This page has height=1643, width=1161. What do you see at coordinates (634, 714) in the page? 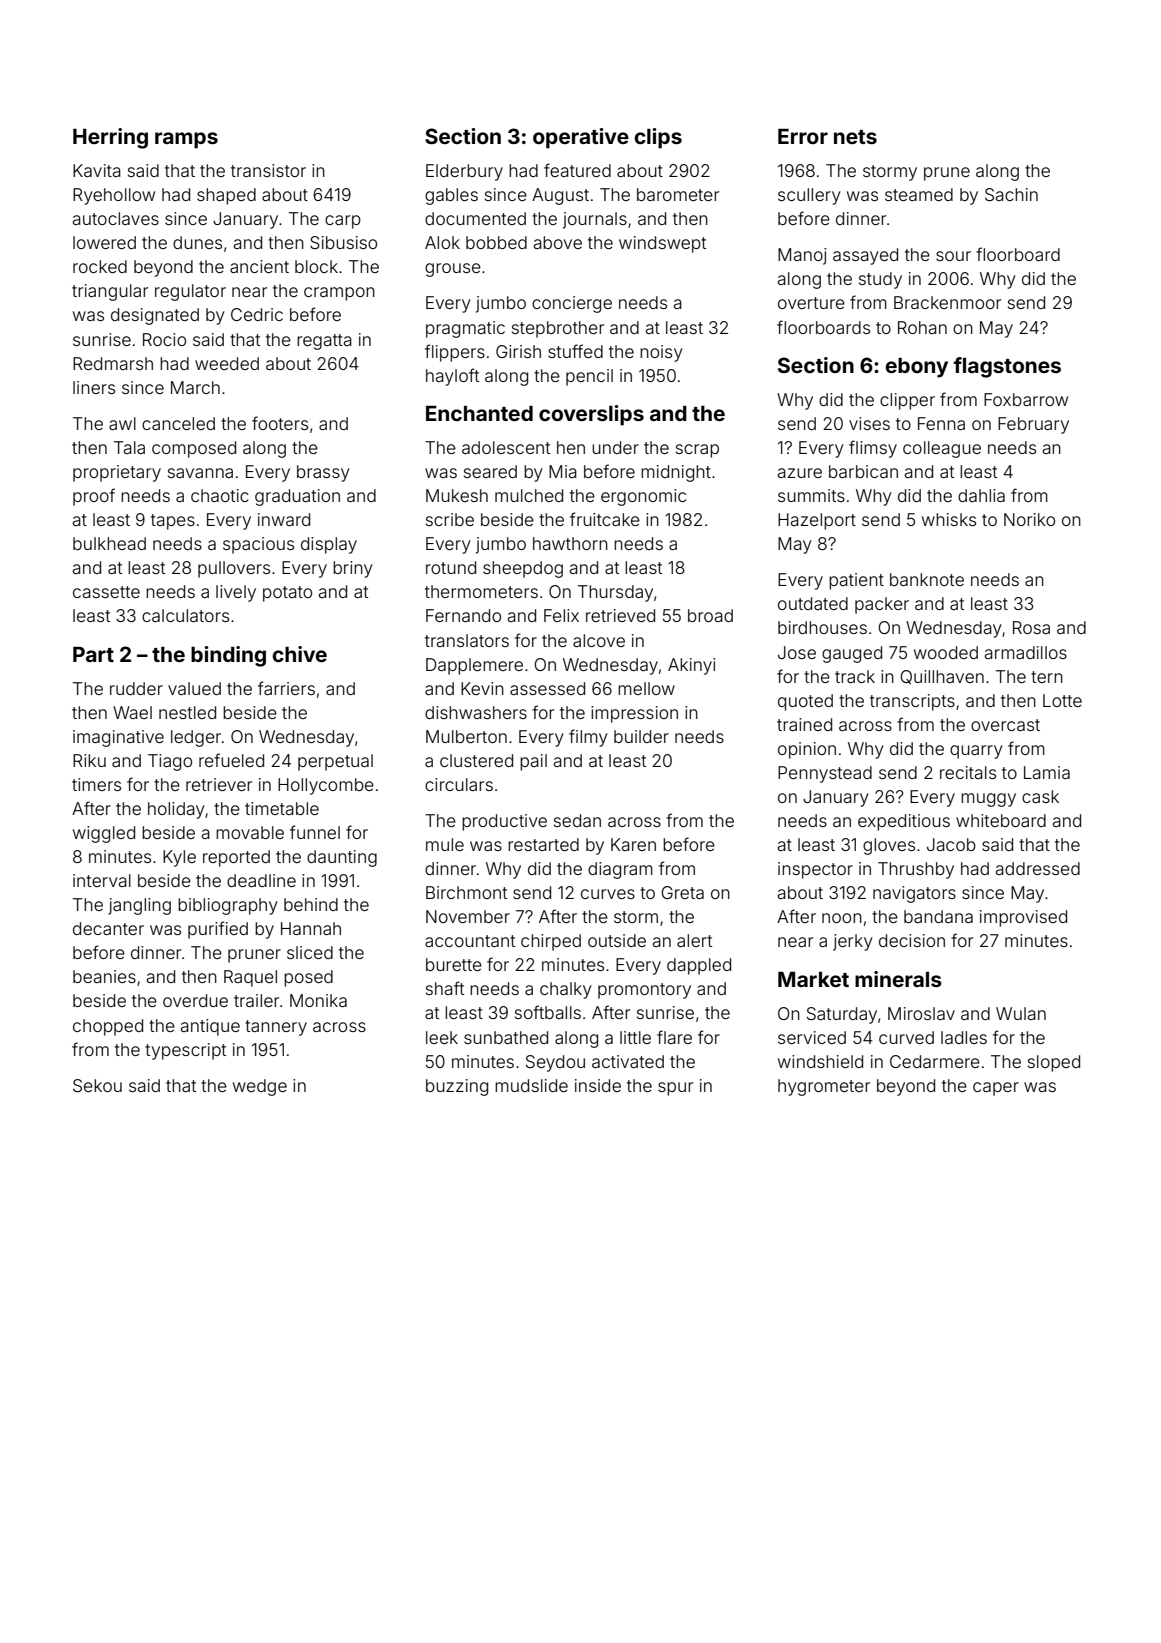
I see `impression` at bounding box center [634, 714].
